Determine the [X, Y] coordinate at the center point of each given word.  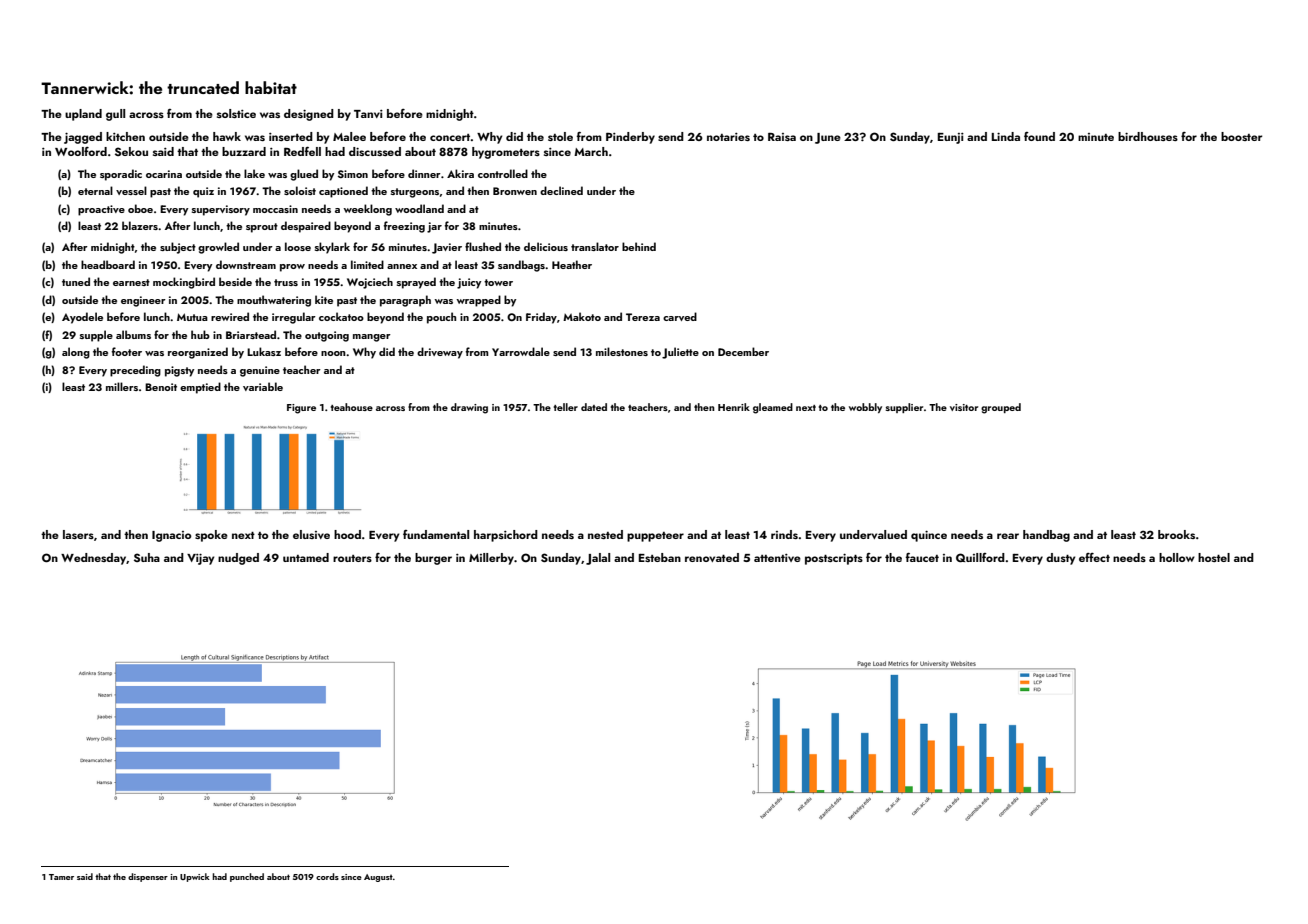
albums [133, 334]
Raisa [782, 136]
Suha [147, 557]
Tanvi [368, 114]
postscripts [834, 559]
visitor [964, 407]
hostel [1214, 557]
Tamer [61, 877]
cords [327, 876]
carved [680, 316]
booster [1241, 136]
